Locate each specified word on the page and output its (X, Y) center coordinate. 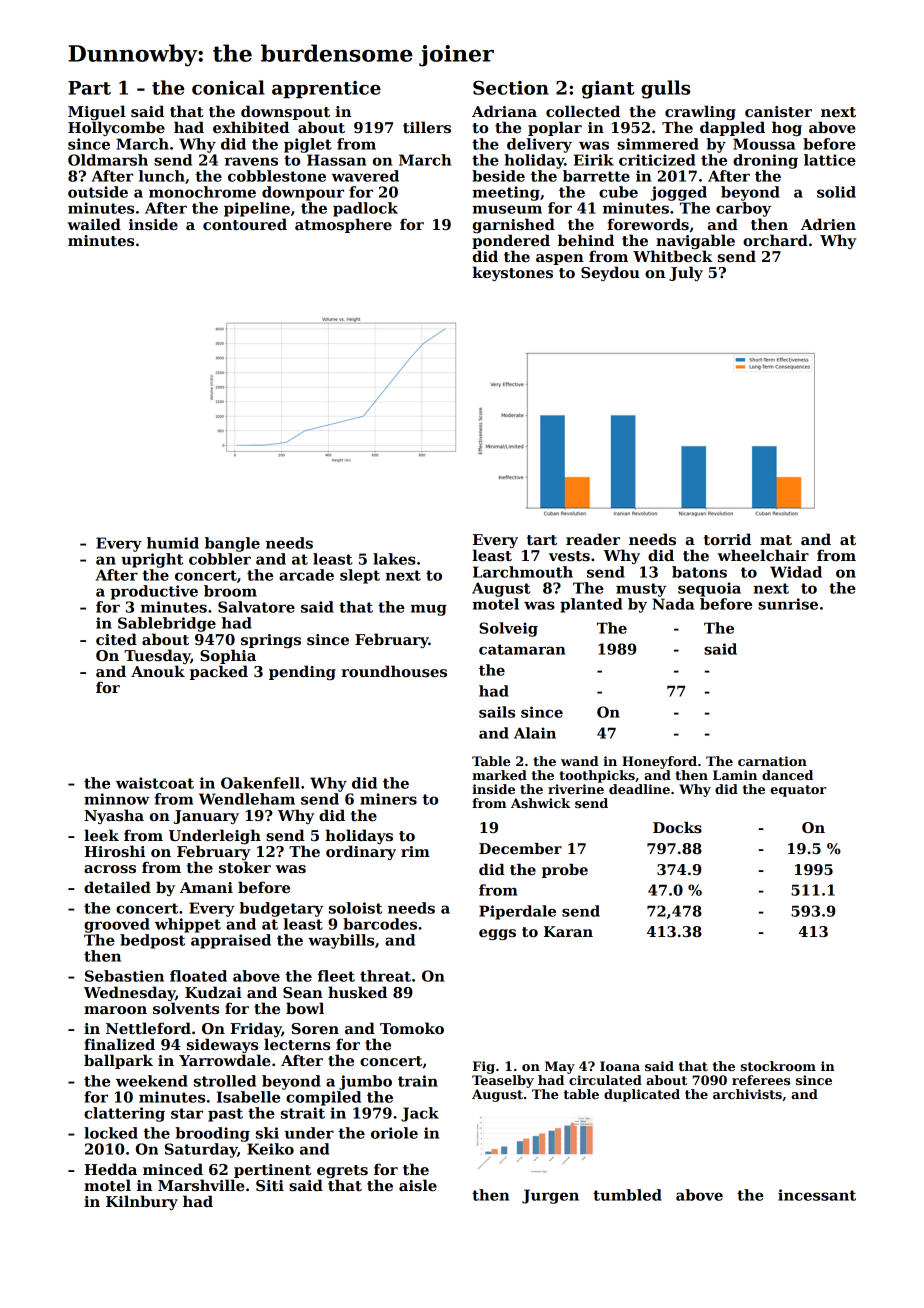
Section (511, 88)
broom (230, 591)
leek (101, 835)
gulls (665, 89)
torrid (727, 539)
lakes (394, 559)
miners (388, 799)
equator (798, 791)
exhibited (251, 127)
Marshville (201, 1185)
